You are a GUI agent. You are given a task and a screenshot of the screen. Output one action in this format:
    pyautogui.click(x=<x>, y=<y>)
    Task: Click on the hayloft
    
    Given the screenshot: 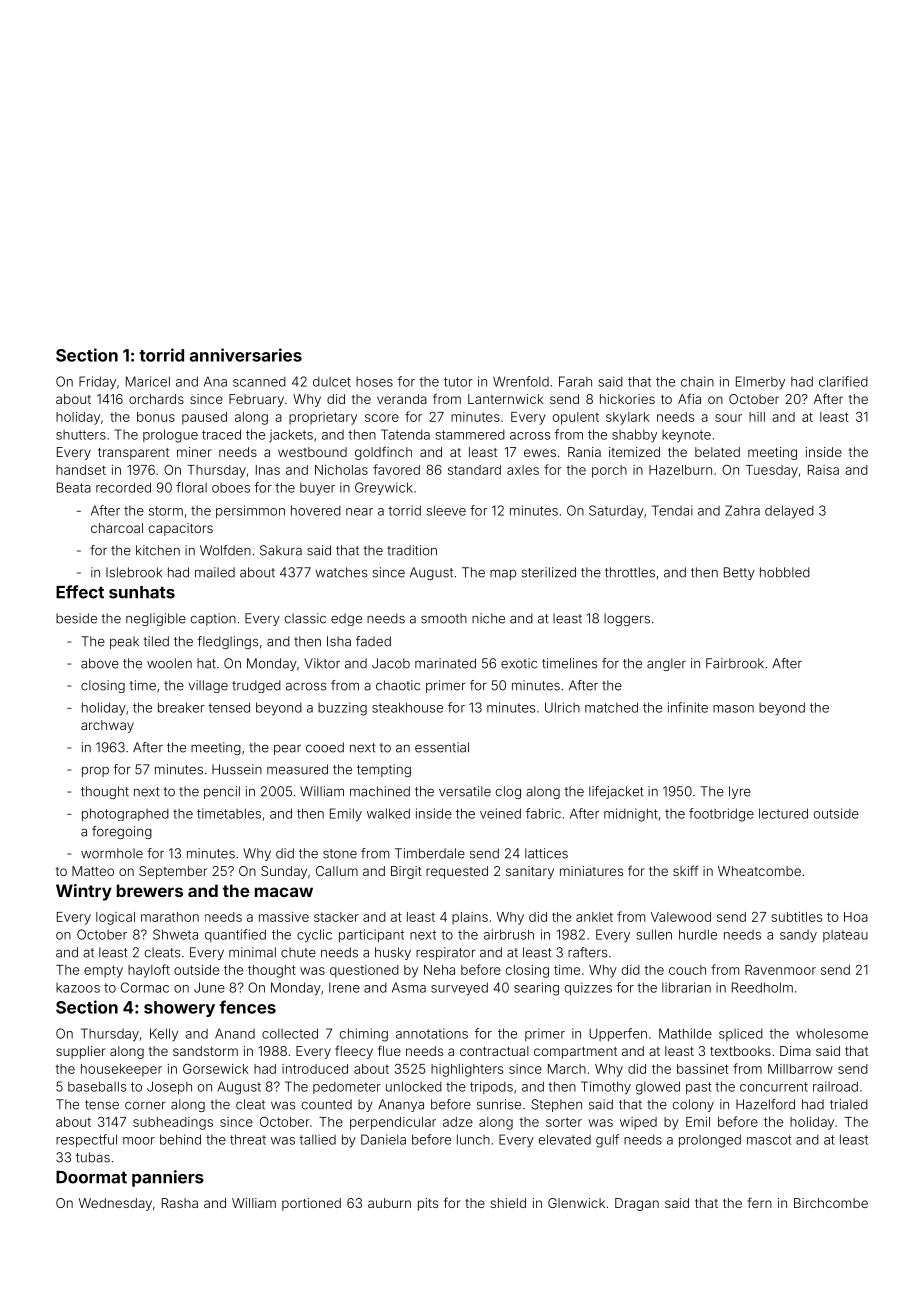 What is the action you would take?
    pyautogui.click(x=149, y=971)
